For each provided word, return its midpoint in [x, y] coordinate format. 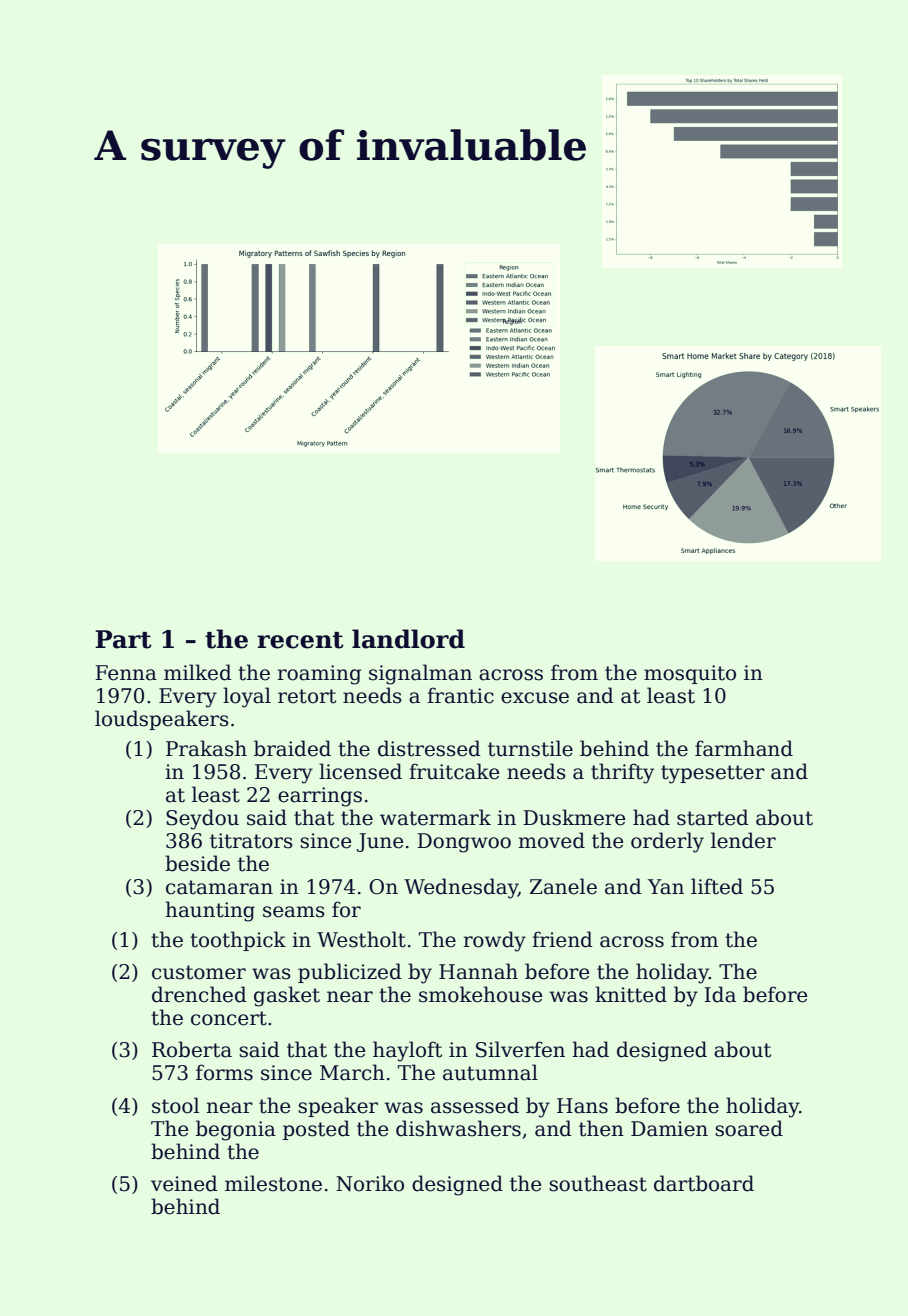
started [713, 817]
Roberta [192, 1049]
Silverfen [520, 1049]
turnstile [530, 748]
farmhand [744, 748]
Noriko [370, 1183]
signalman [420, 674]
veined [184, 1183]
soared [749, 1128]
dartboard [704, 1183]
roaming [319, 675]
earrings [320, 797]
